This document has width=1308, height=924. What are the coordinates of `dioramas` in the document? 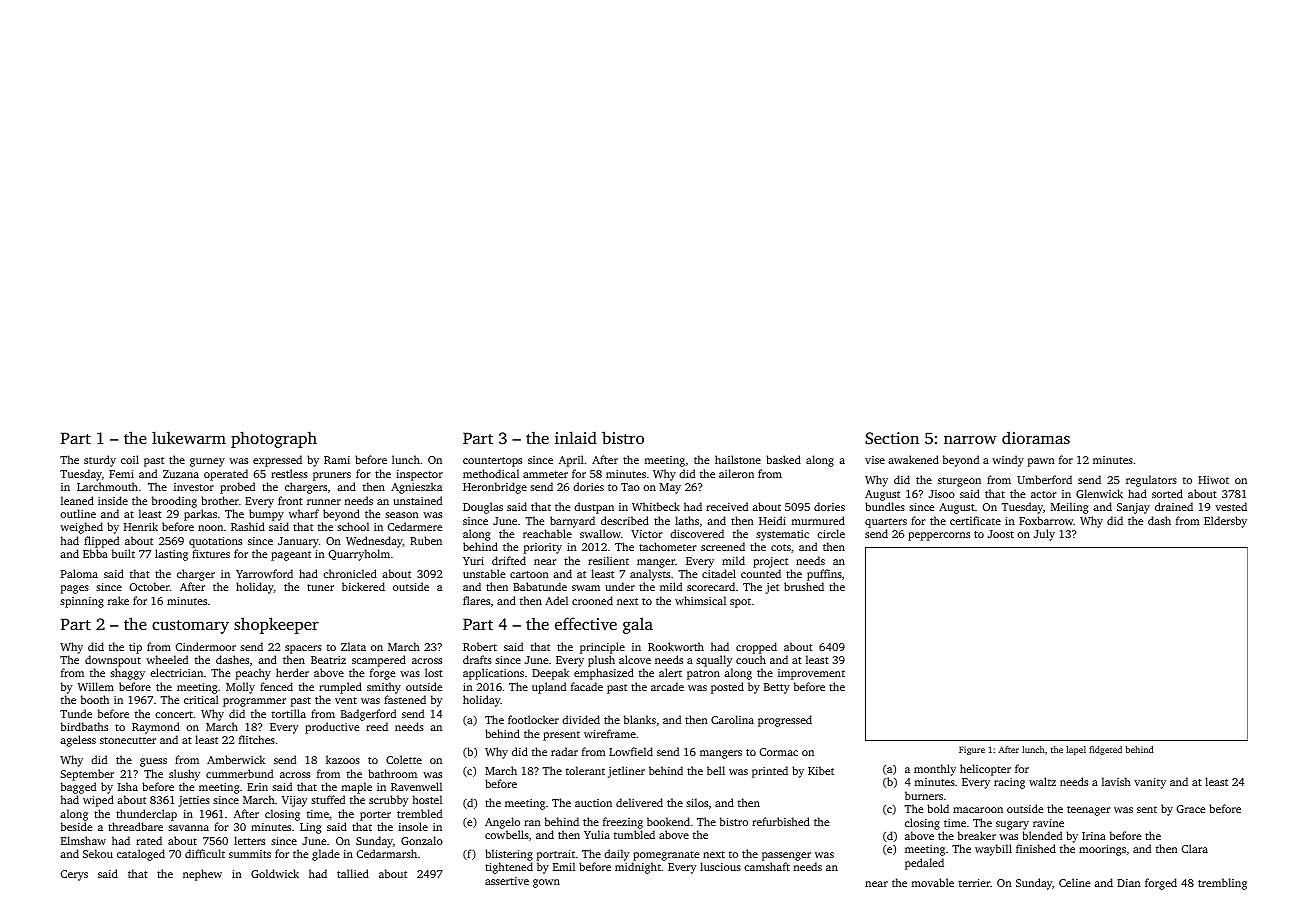 It's located at (1036, 437).
